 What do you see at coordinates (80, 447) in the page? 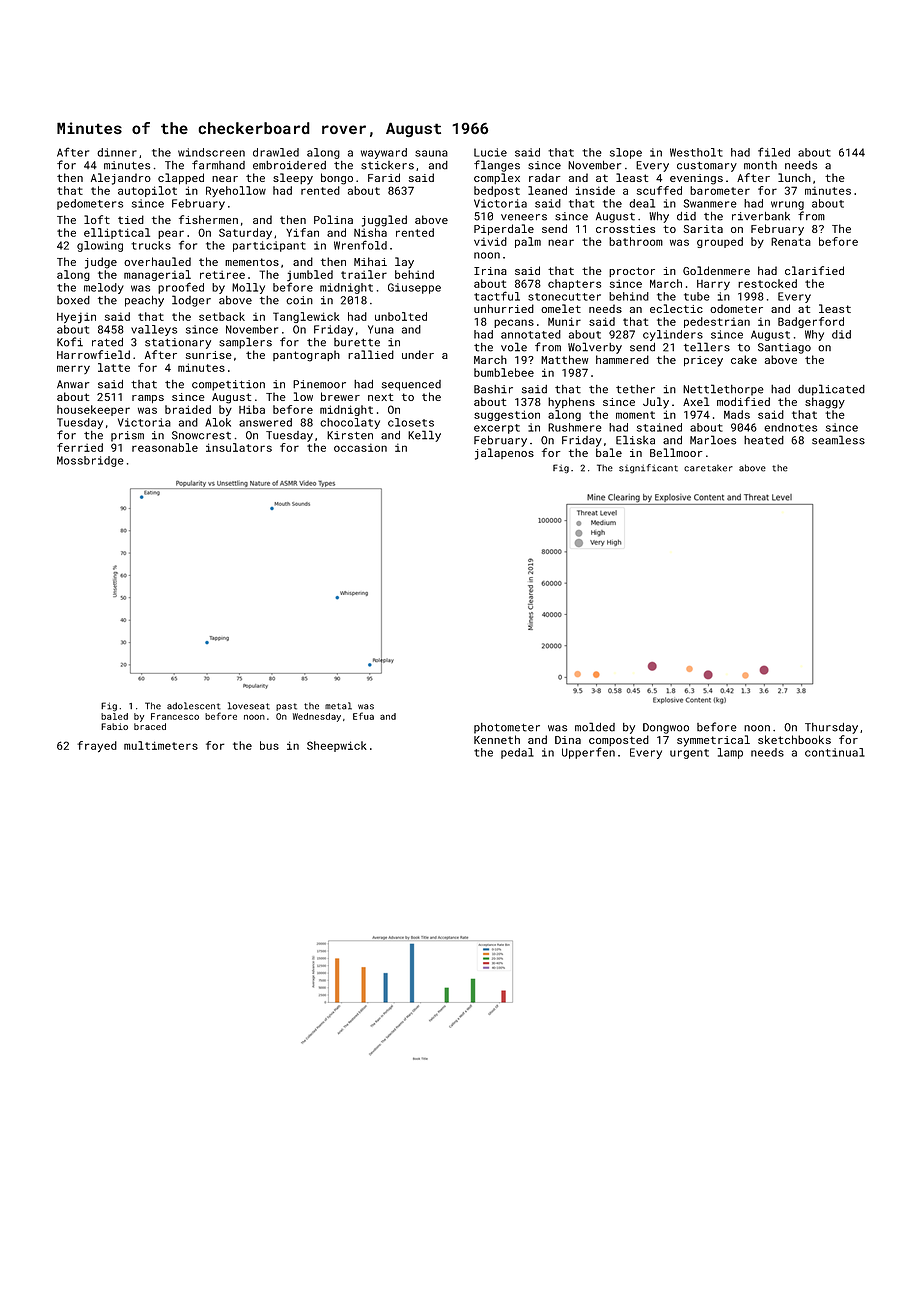
I see `ferried` at bounding box center [80, 447].
